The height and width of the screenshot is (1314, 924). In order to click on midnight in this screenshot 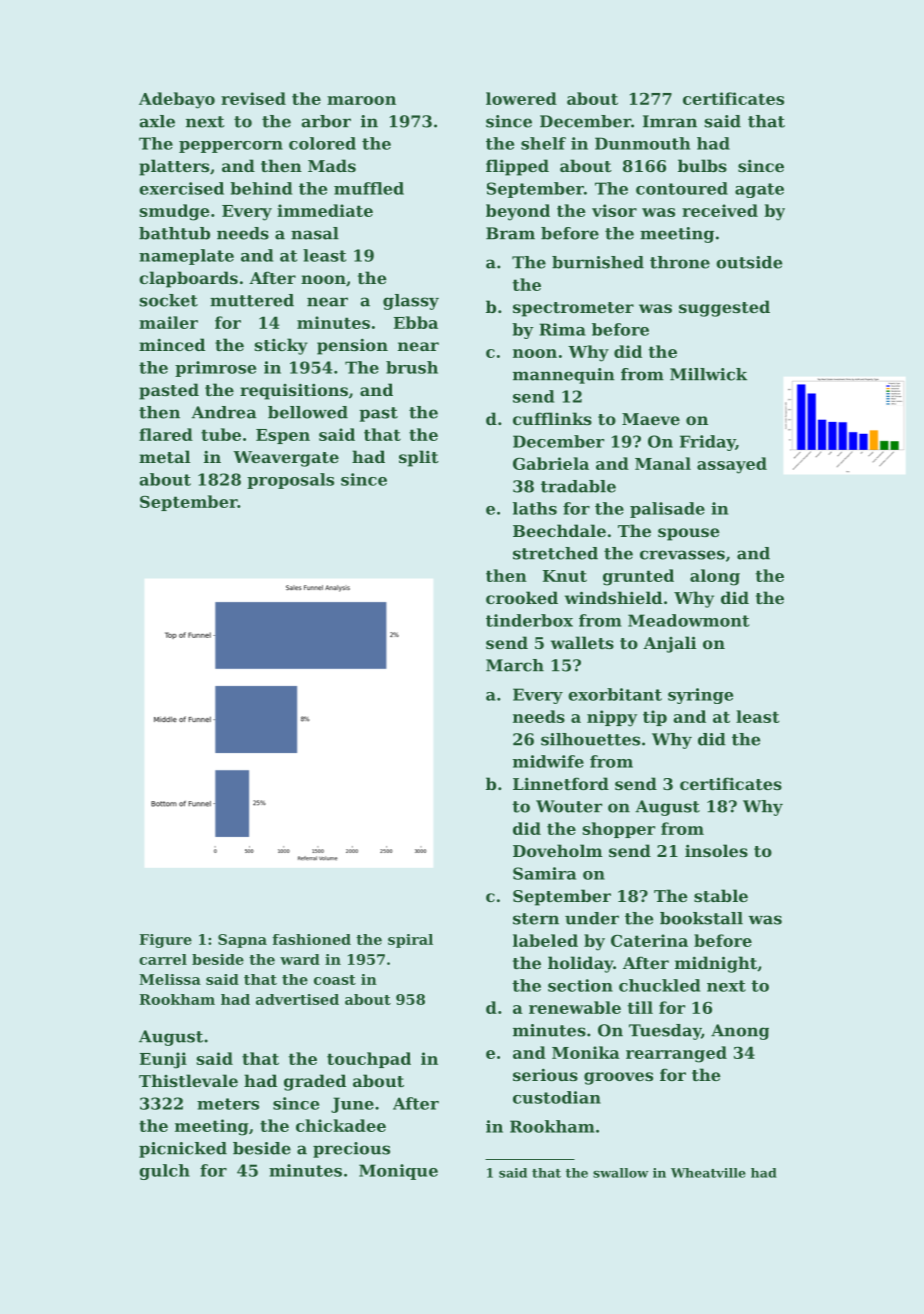, I will do `click(716, 964)`.
